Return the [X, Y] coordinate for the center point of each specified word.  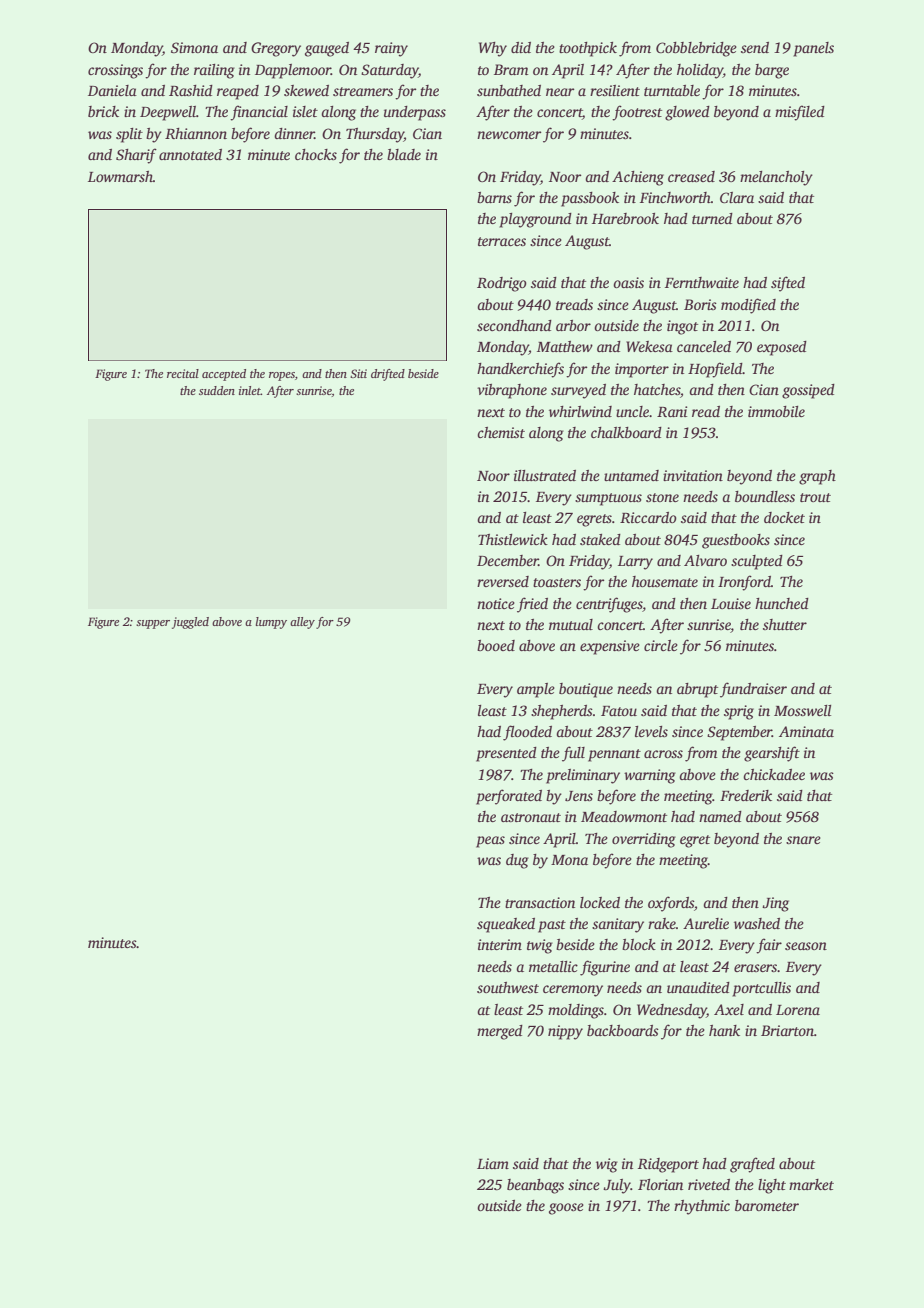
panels [813, 49]
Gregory [276, 49]
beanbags [535, 1186]
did [521, 47]
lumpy [271, 623]
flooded [527, 733]
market [811, 1184]
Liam [493, 1163]
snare [803, 840]
